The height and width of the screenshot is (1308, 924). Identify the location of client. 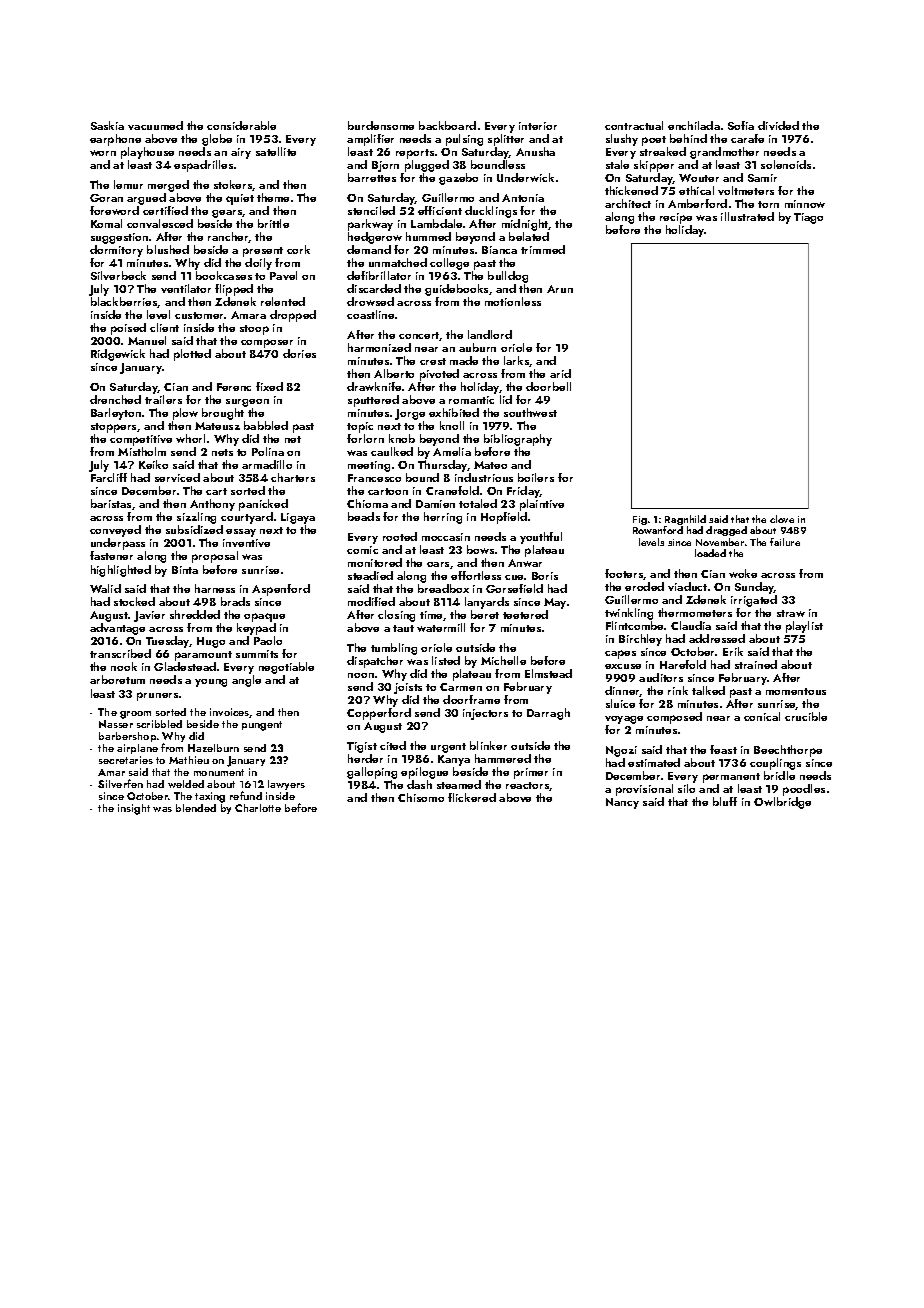
(164, 327).
